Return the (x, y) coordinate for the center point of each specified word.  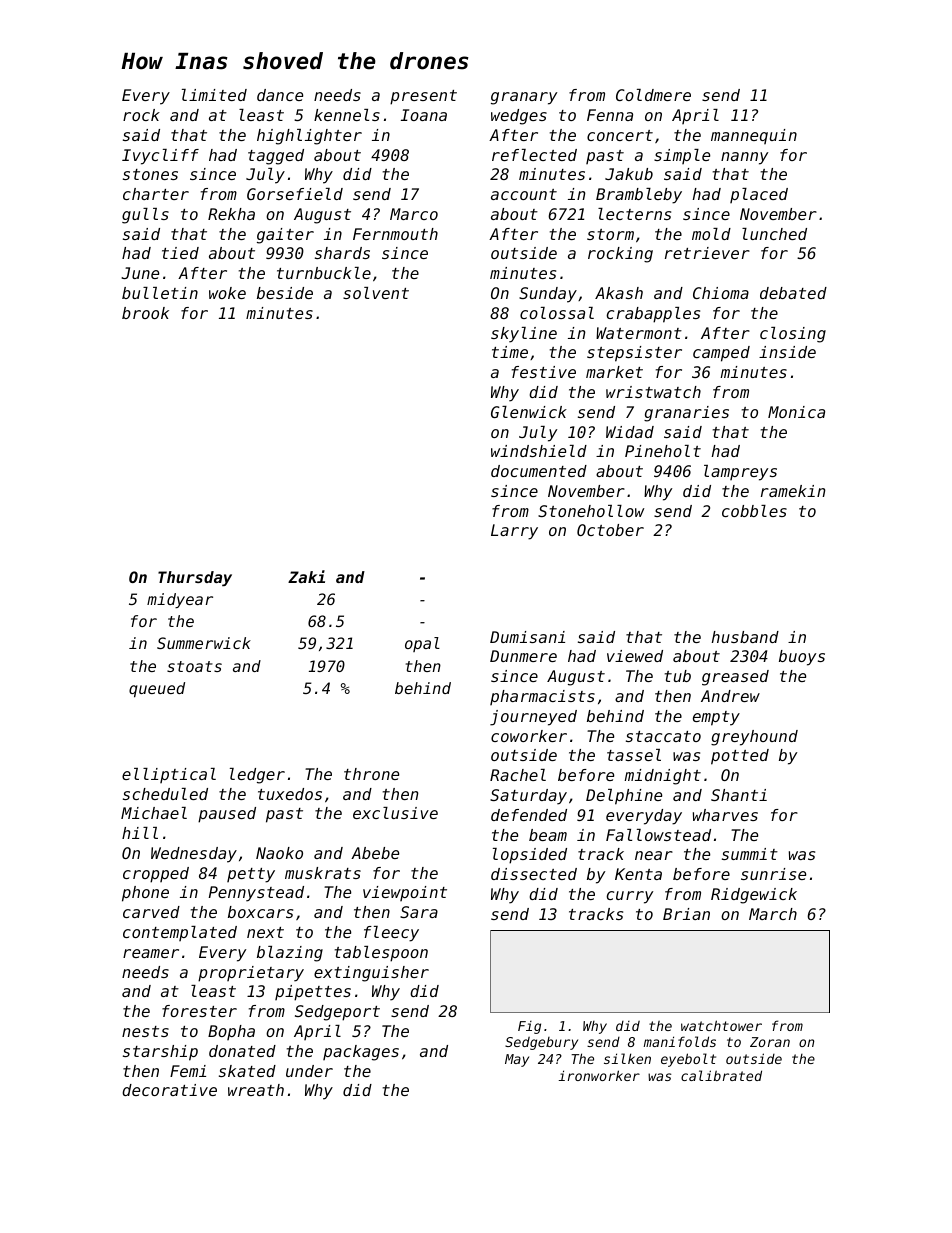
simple (682, 156)
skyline (524, 335)
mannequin (754, 136)
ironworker (599, 1075)
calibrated (721, 1075)
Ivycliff (160, 157)
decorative (169, 1090)
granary (524, 98)
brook (145, 313)
